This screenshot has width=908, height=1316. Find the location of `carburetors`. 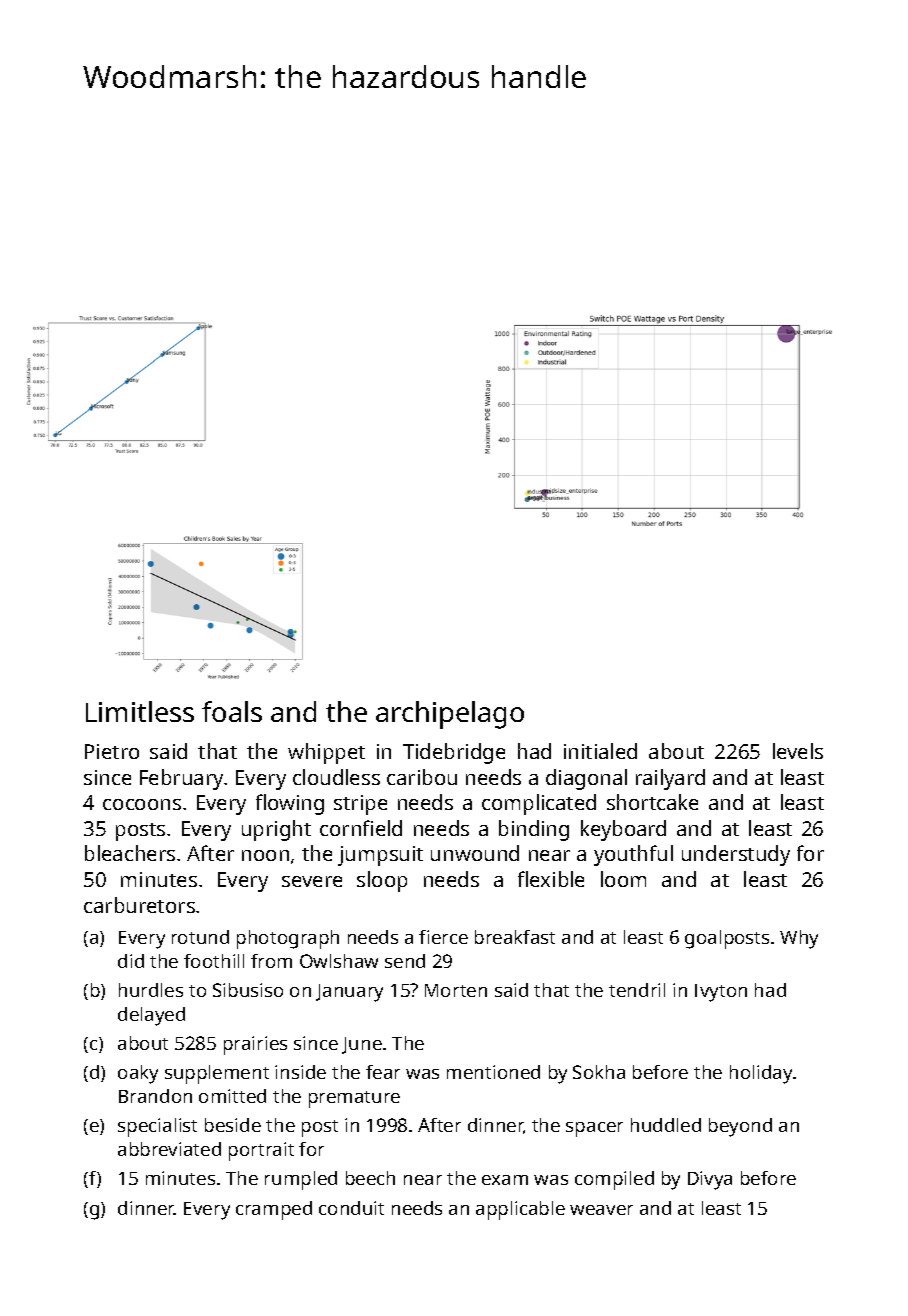

carburetors is located at coordinates (139, 905).
